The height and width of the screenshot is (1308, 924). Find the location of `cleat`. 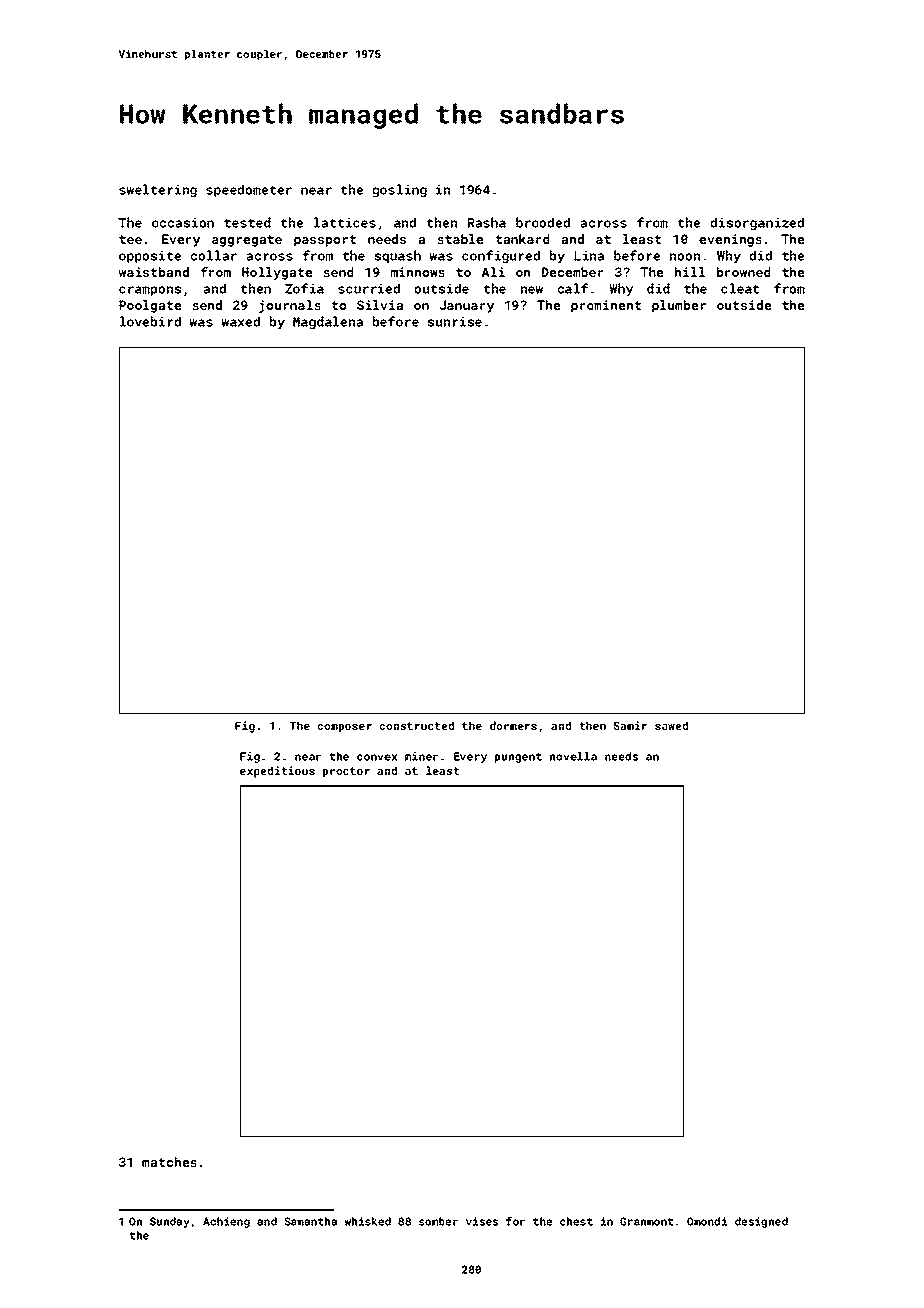

cleat is located at coordinates (740, 288).
